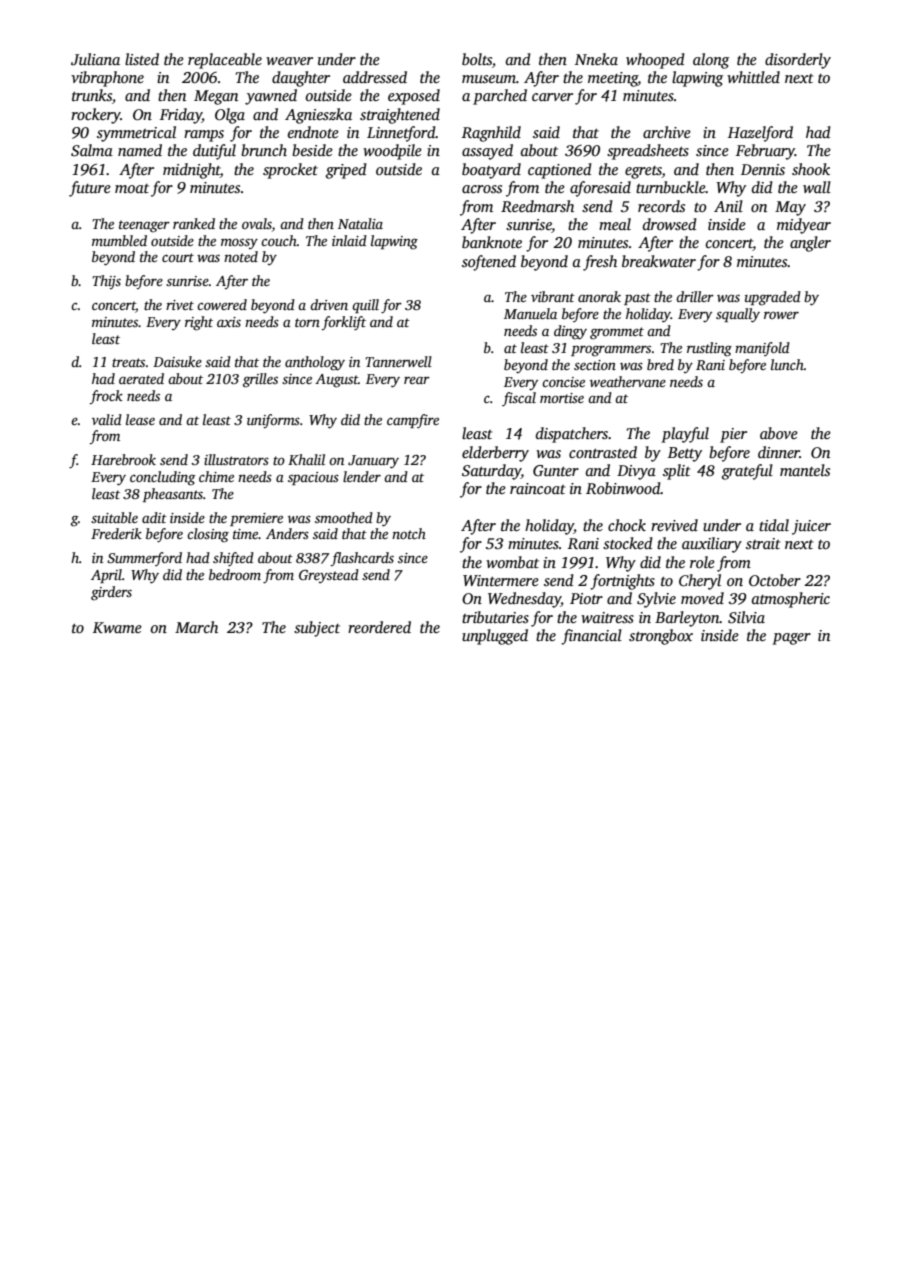  I want to click on strongbox, so click(661, 637).
